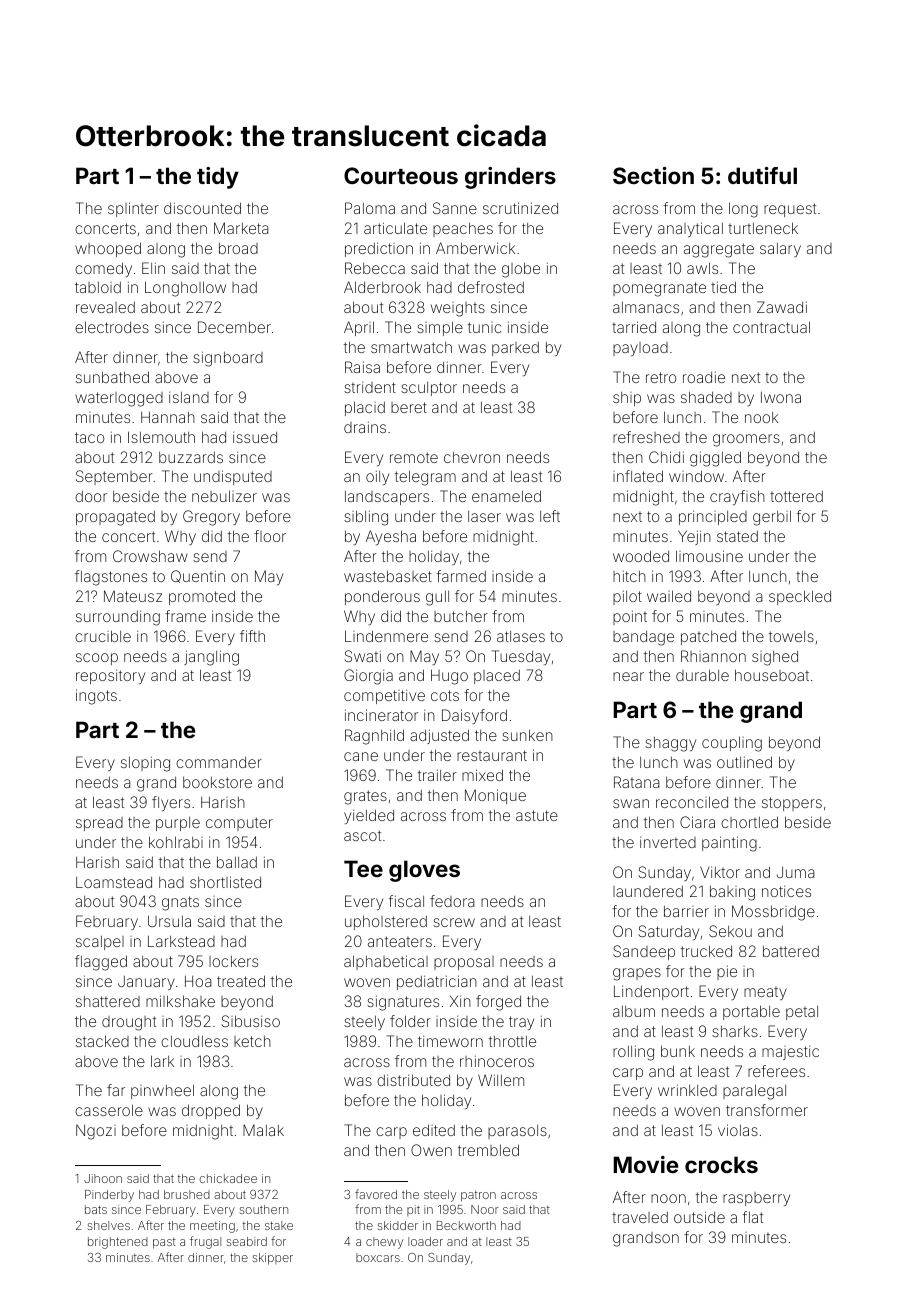  What do you see at coordinates (103, 636) in the screenshot?
I see `crucible` at bounding box center [103, 636].
